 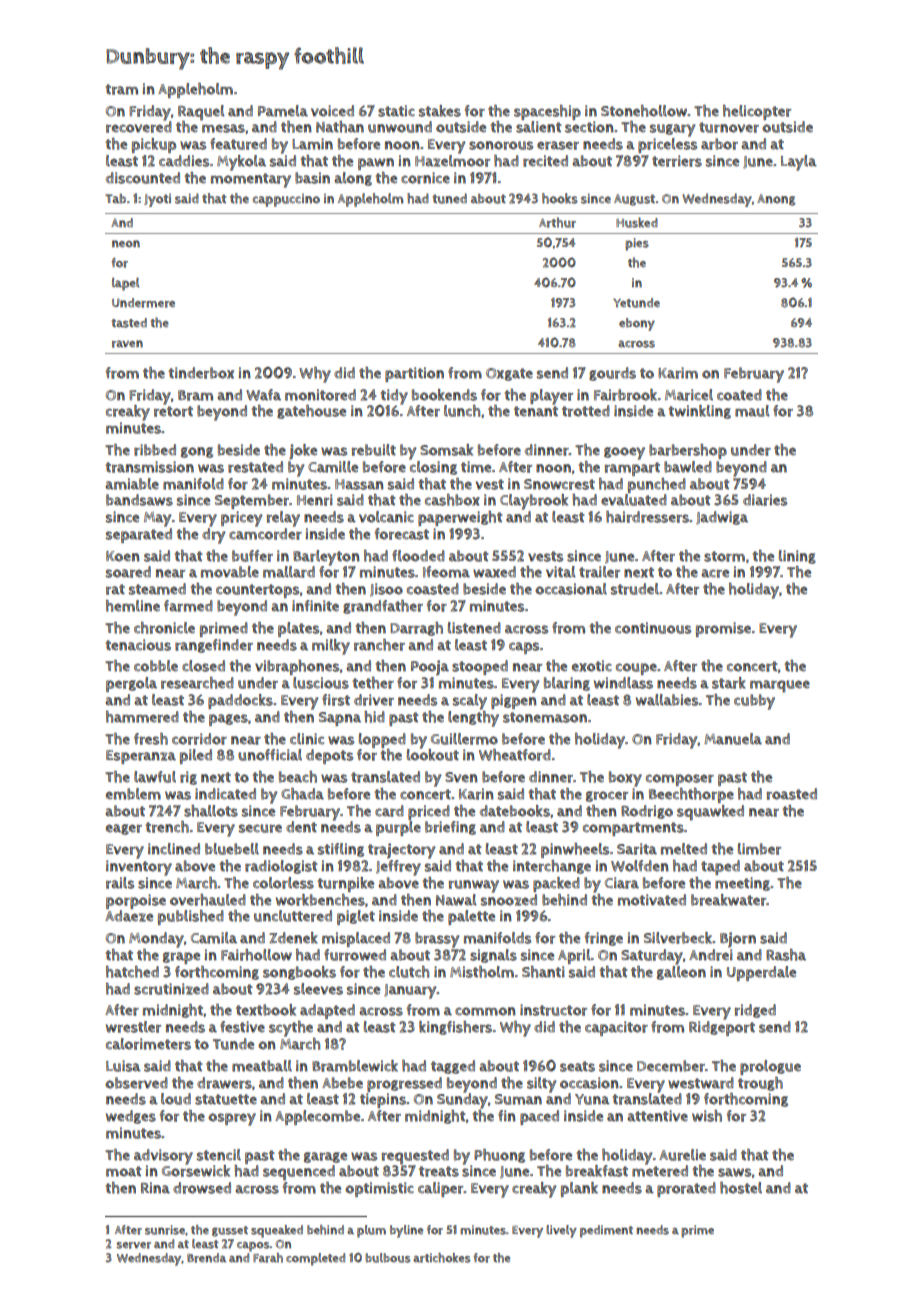 I want to click on artichokes, so click(x=442, y=1258).
